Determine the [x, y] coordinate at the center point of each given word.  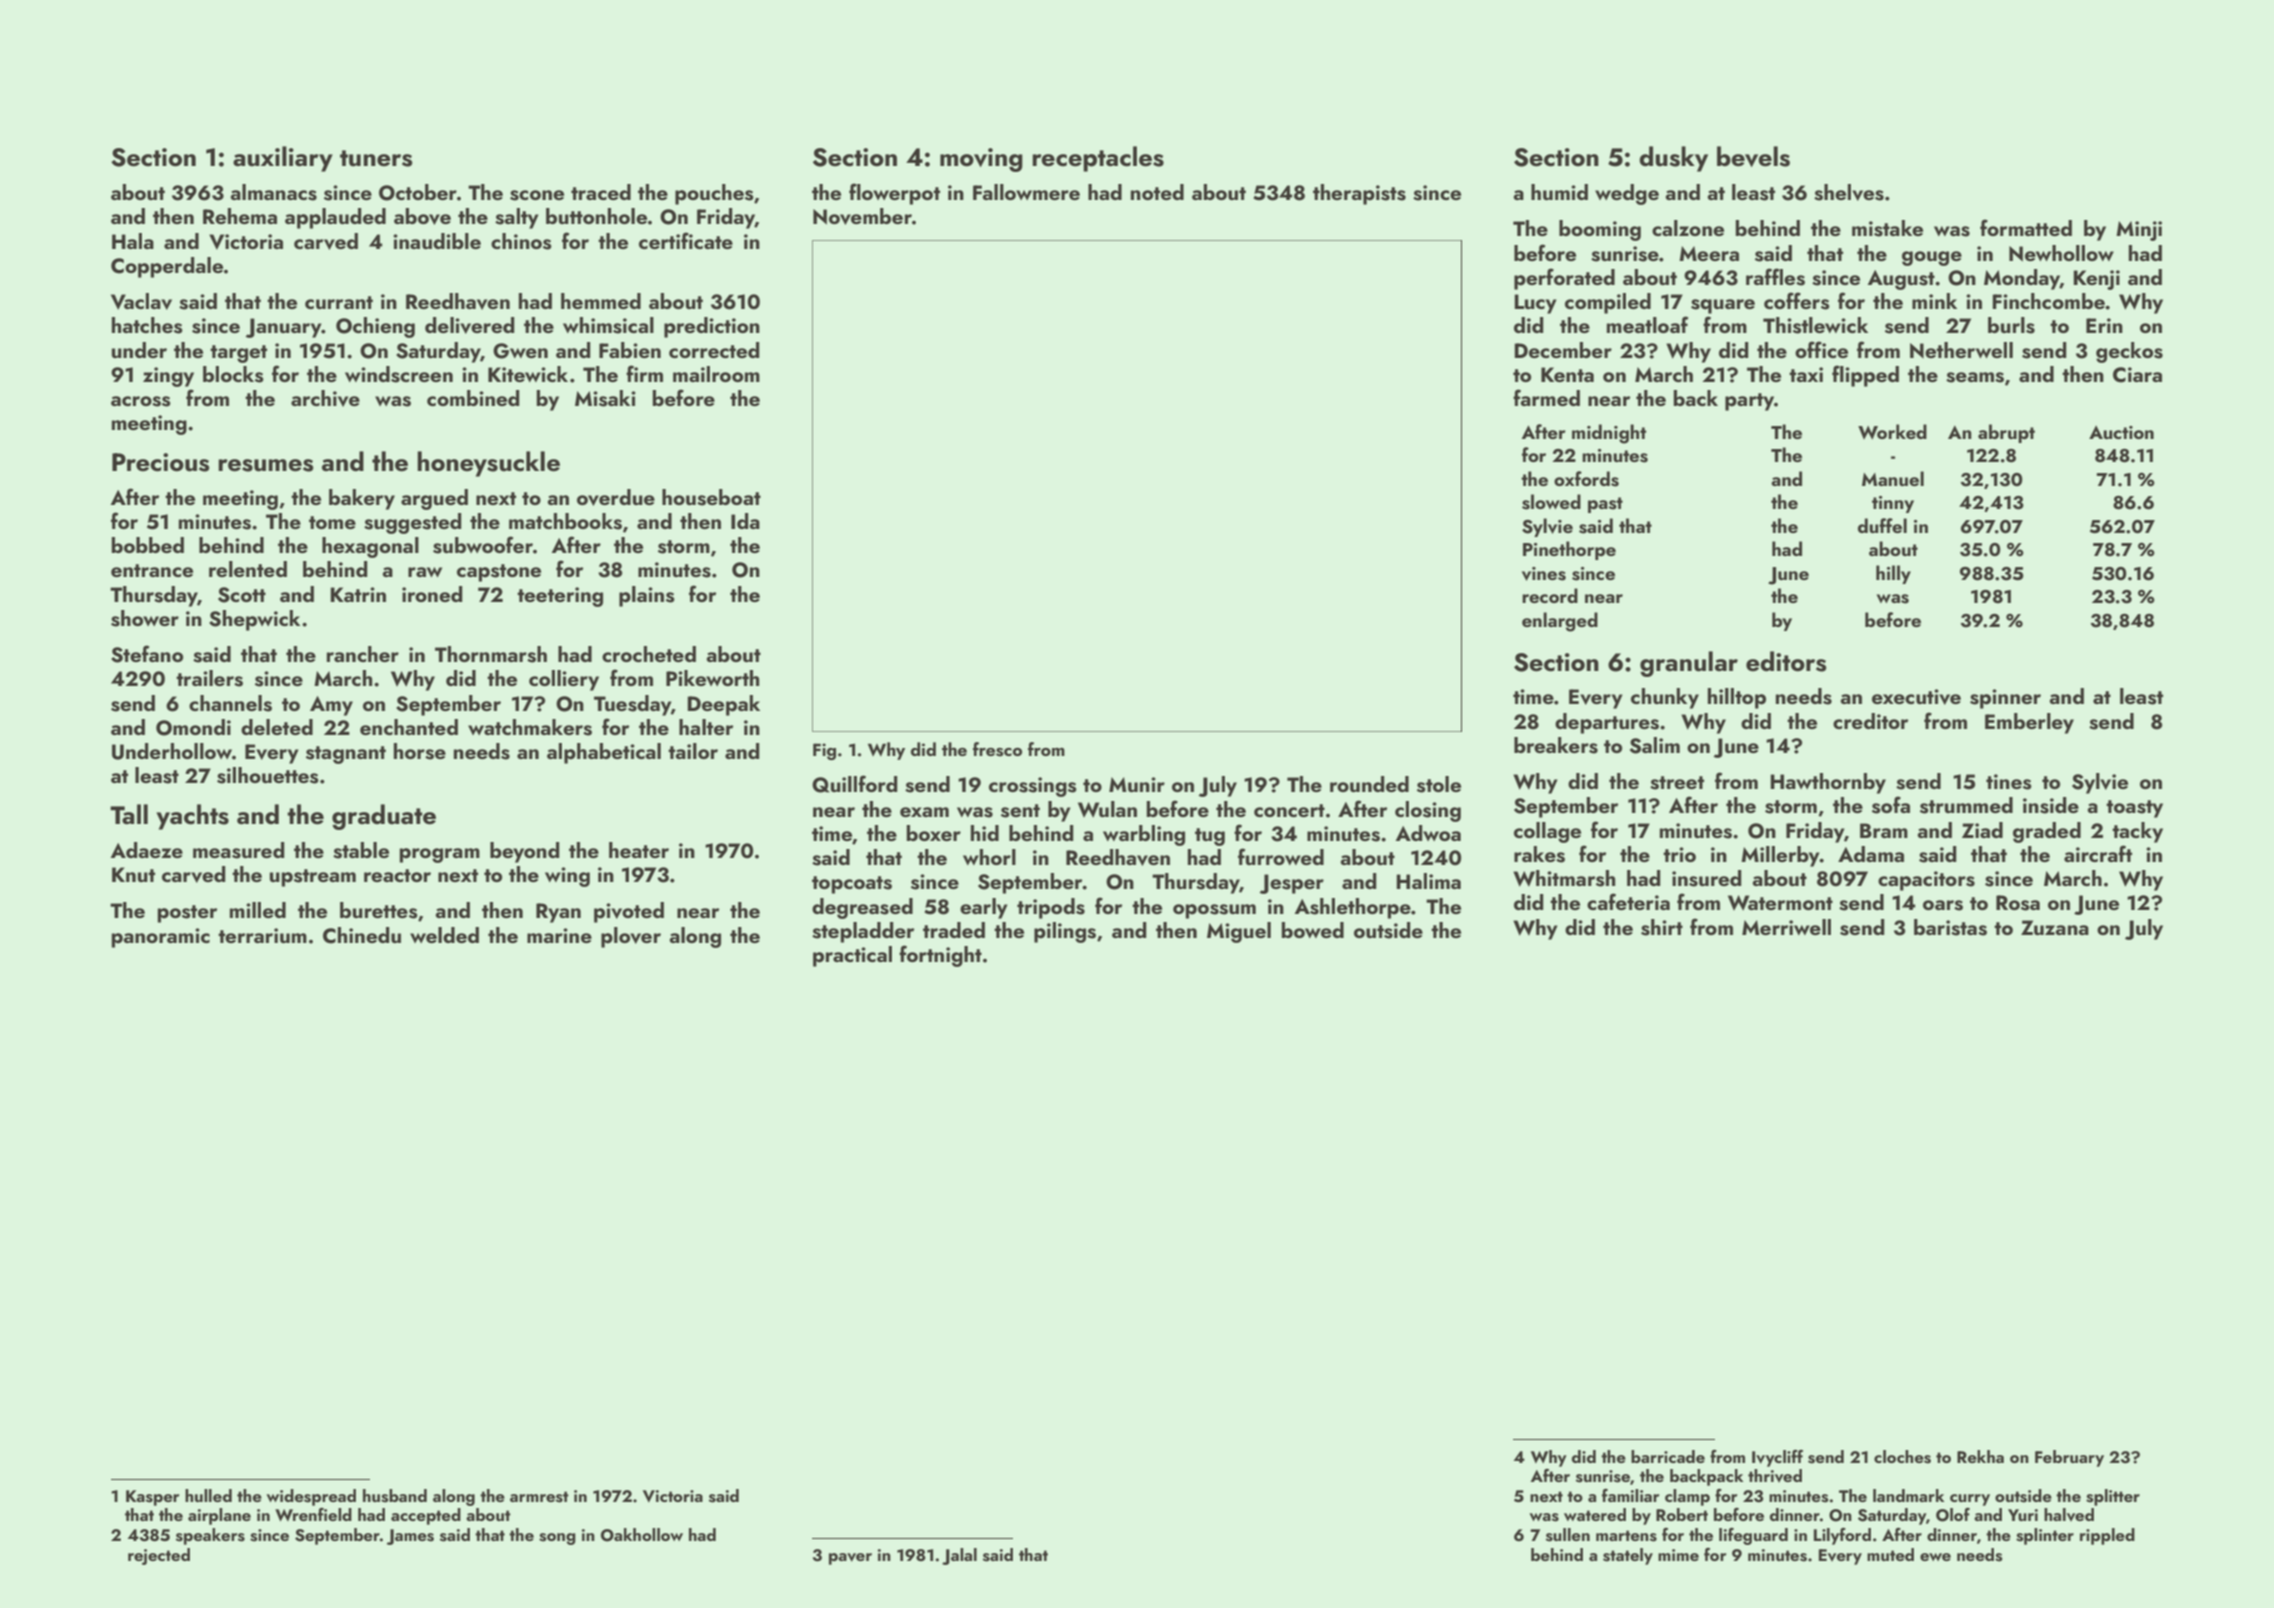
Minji [2139, 231]
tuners [376, 158]
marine [559, 935]
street [1677, 783]
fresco [997, 749]
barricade [1668, 1456]
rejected [159, 1556]
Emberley [2029, 723]
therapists [1359, 194]
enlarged [1560, 622]
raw [425, 572]
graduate [384, 817]
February [2069, 1458]
